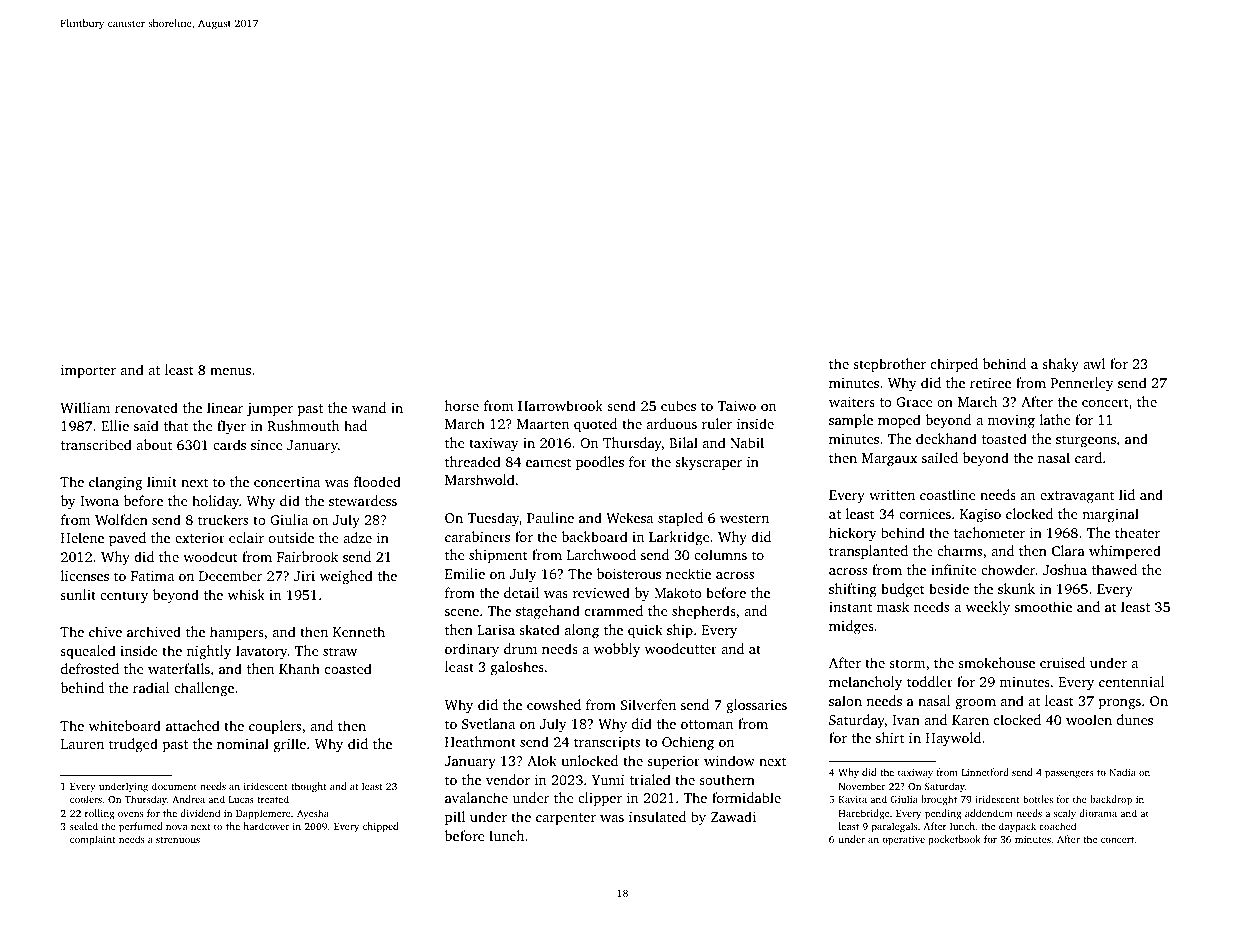 This image has height=952, width=1233. What do you see at coordinates (954, 365) in the image?
I see `chirped` at bounding box center [954, 365].
